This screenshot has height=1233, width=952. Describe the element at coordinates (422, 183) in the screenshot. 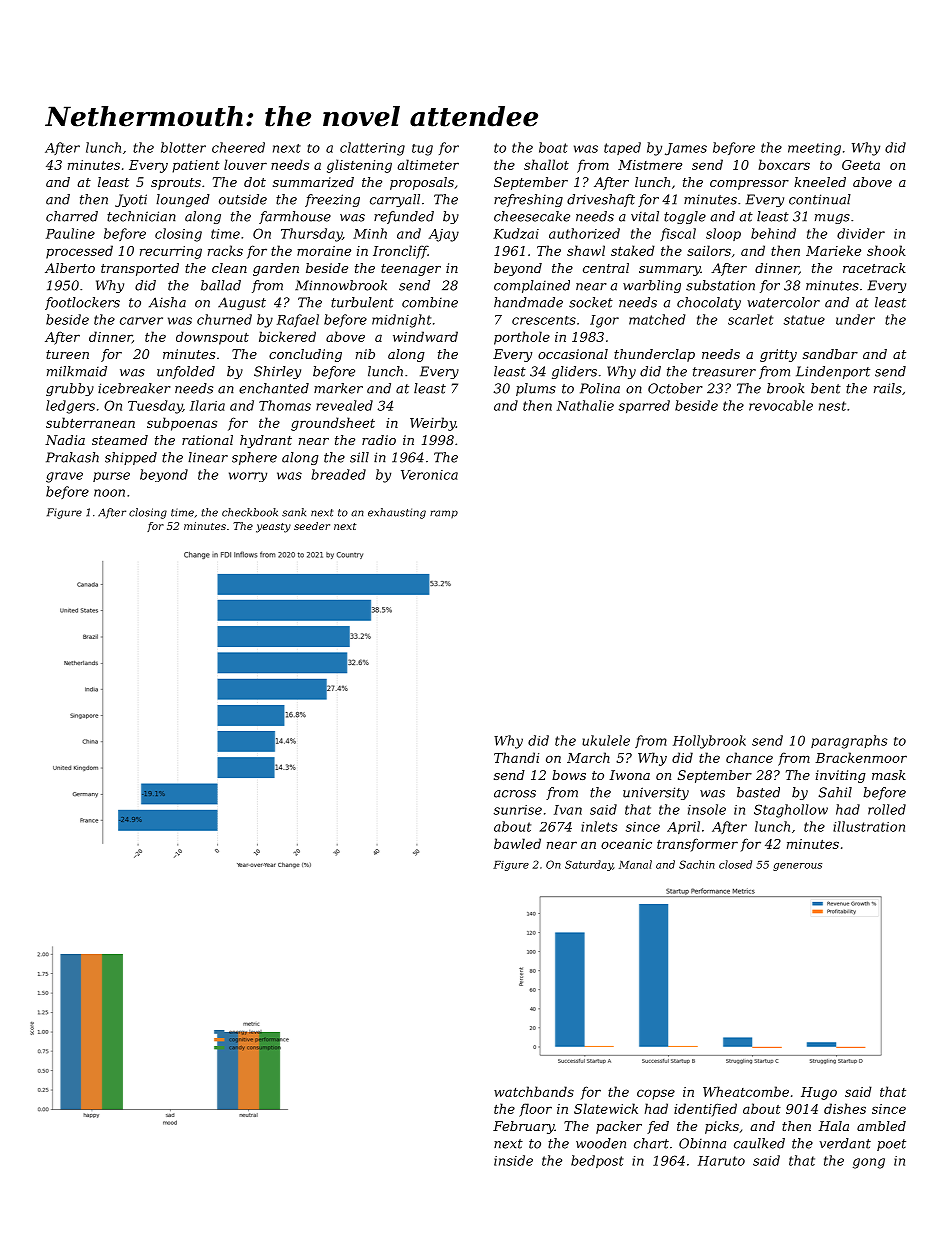

I see `proposals` at that location.
